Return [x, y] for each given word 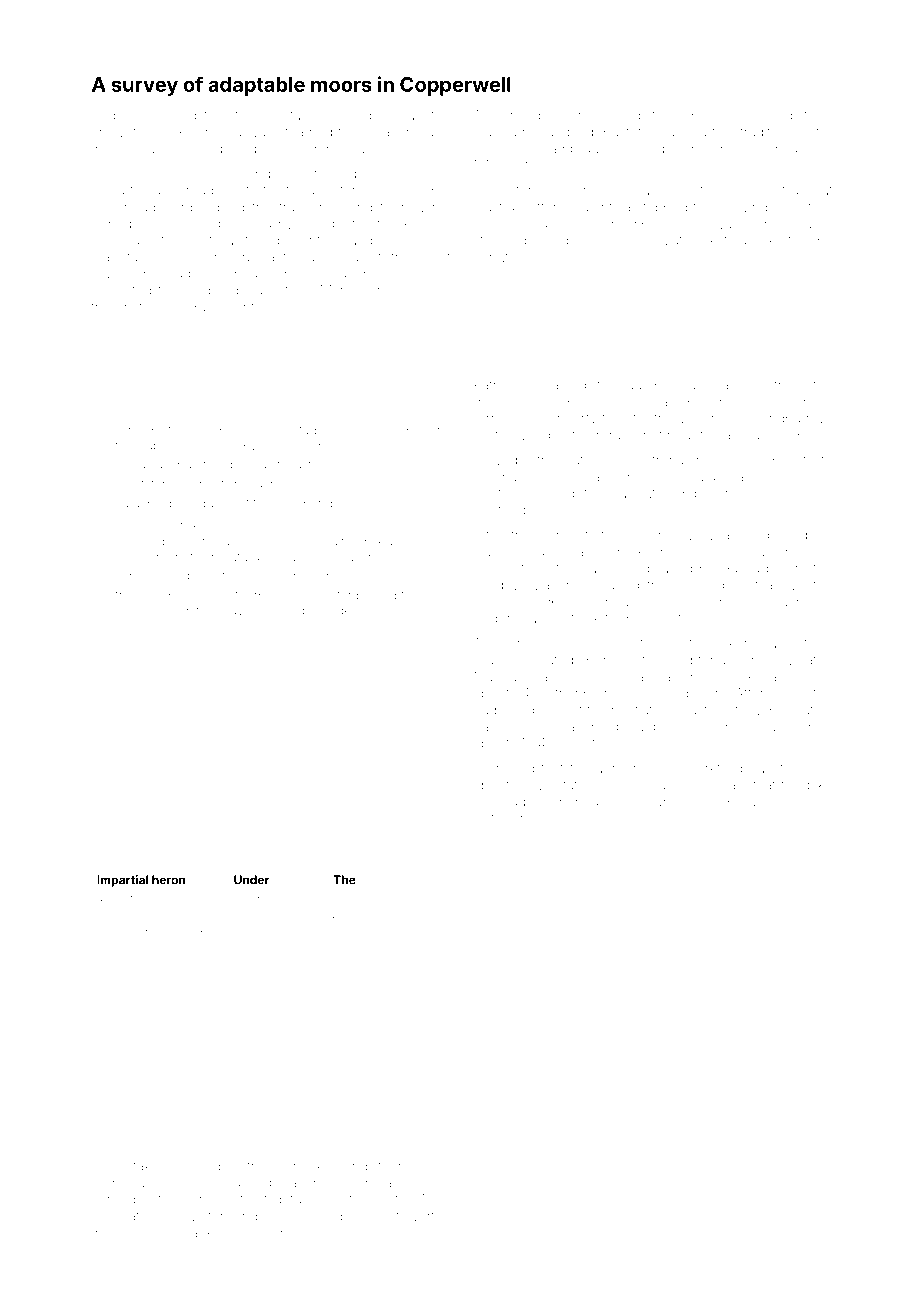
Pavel [237, 610]
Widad [111, 115]
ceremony [662, 537]
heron [169, 880]
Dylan [112, 934]
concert [564, 535]
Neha [433, 1166]
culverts [765, 802]
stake [143, 1167]
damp [359, 242]
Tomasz [807, 401]
